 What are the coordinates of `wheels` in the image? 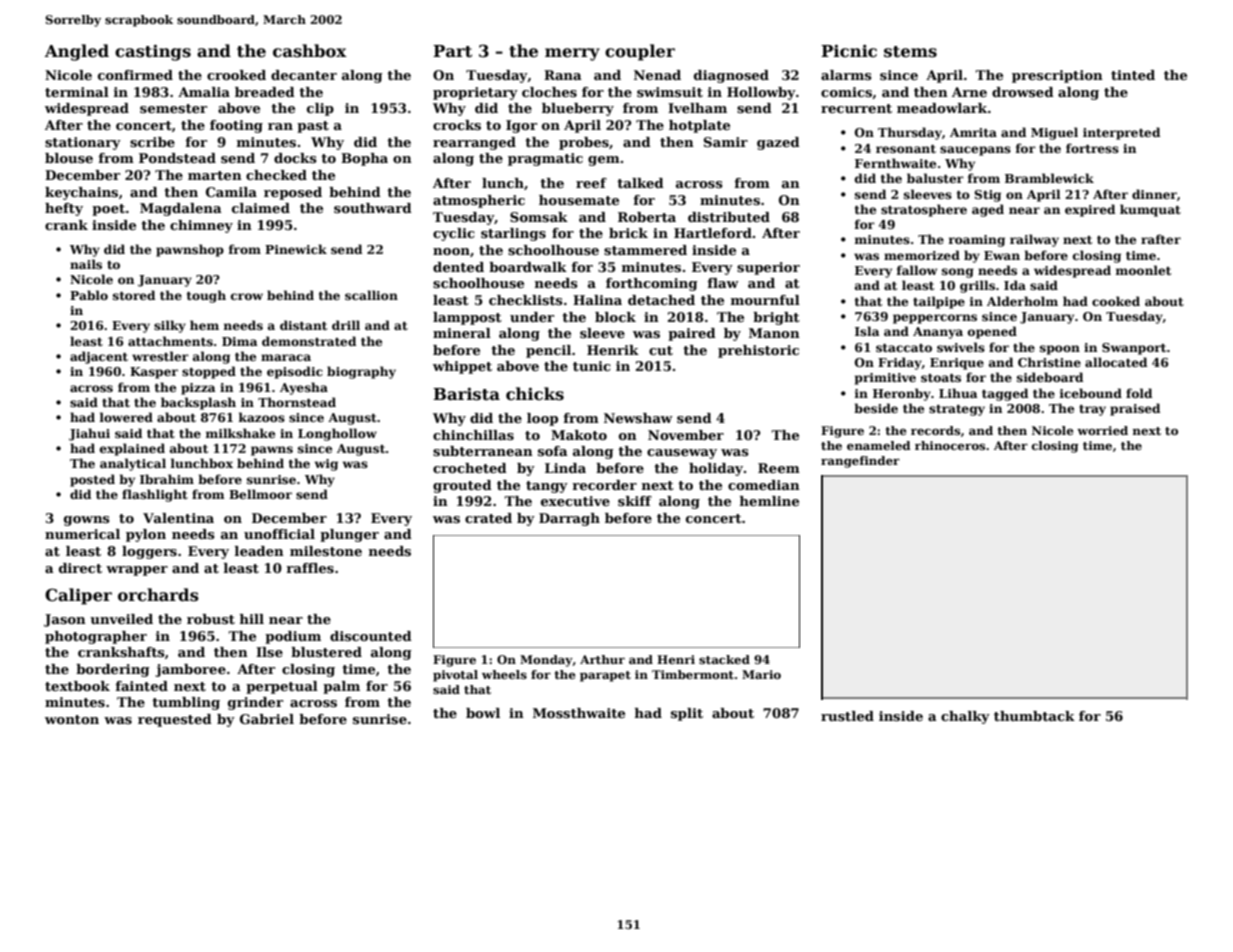 It's located at (504, 674).
